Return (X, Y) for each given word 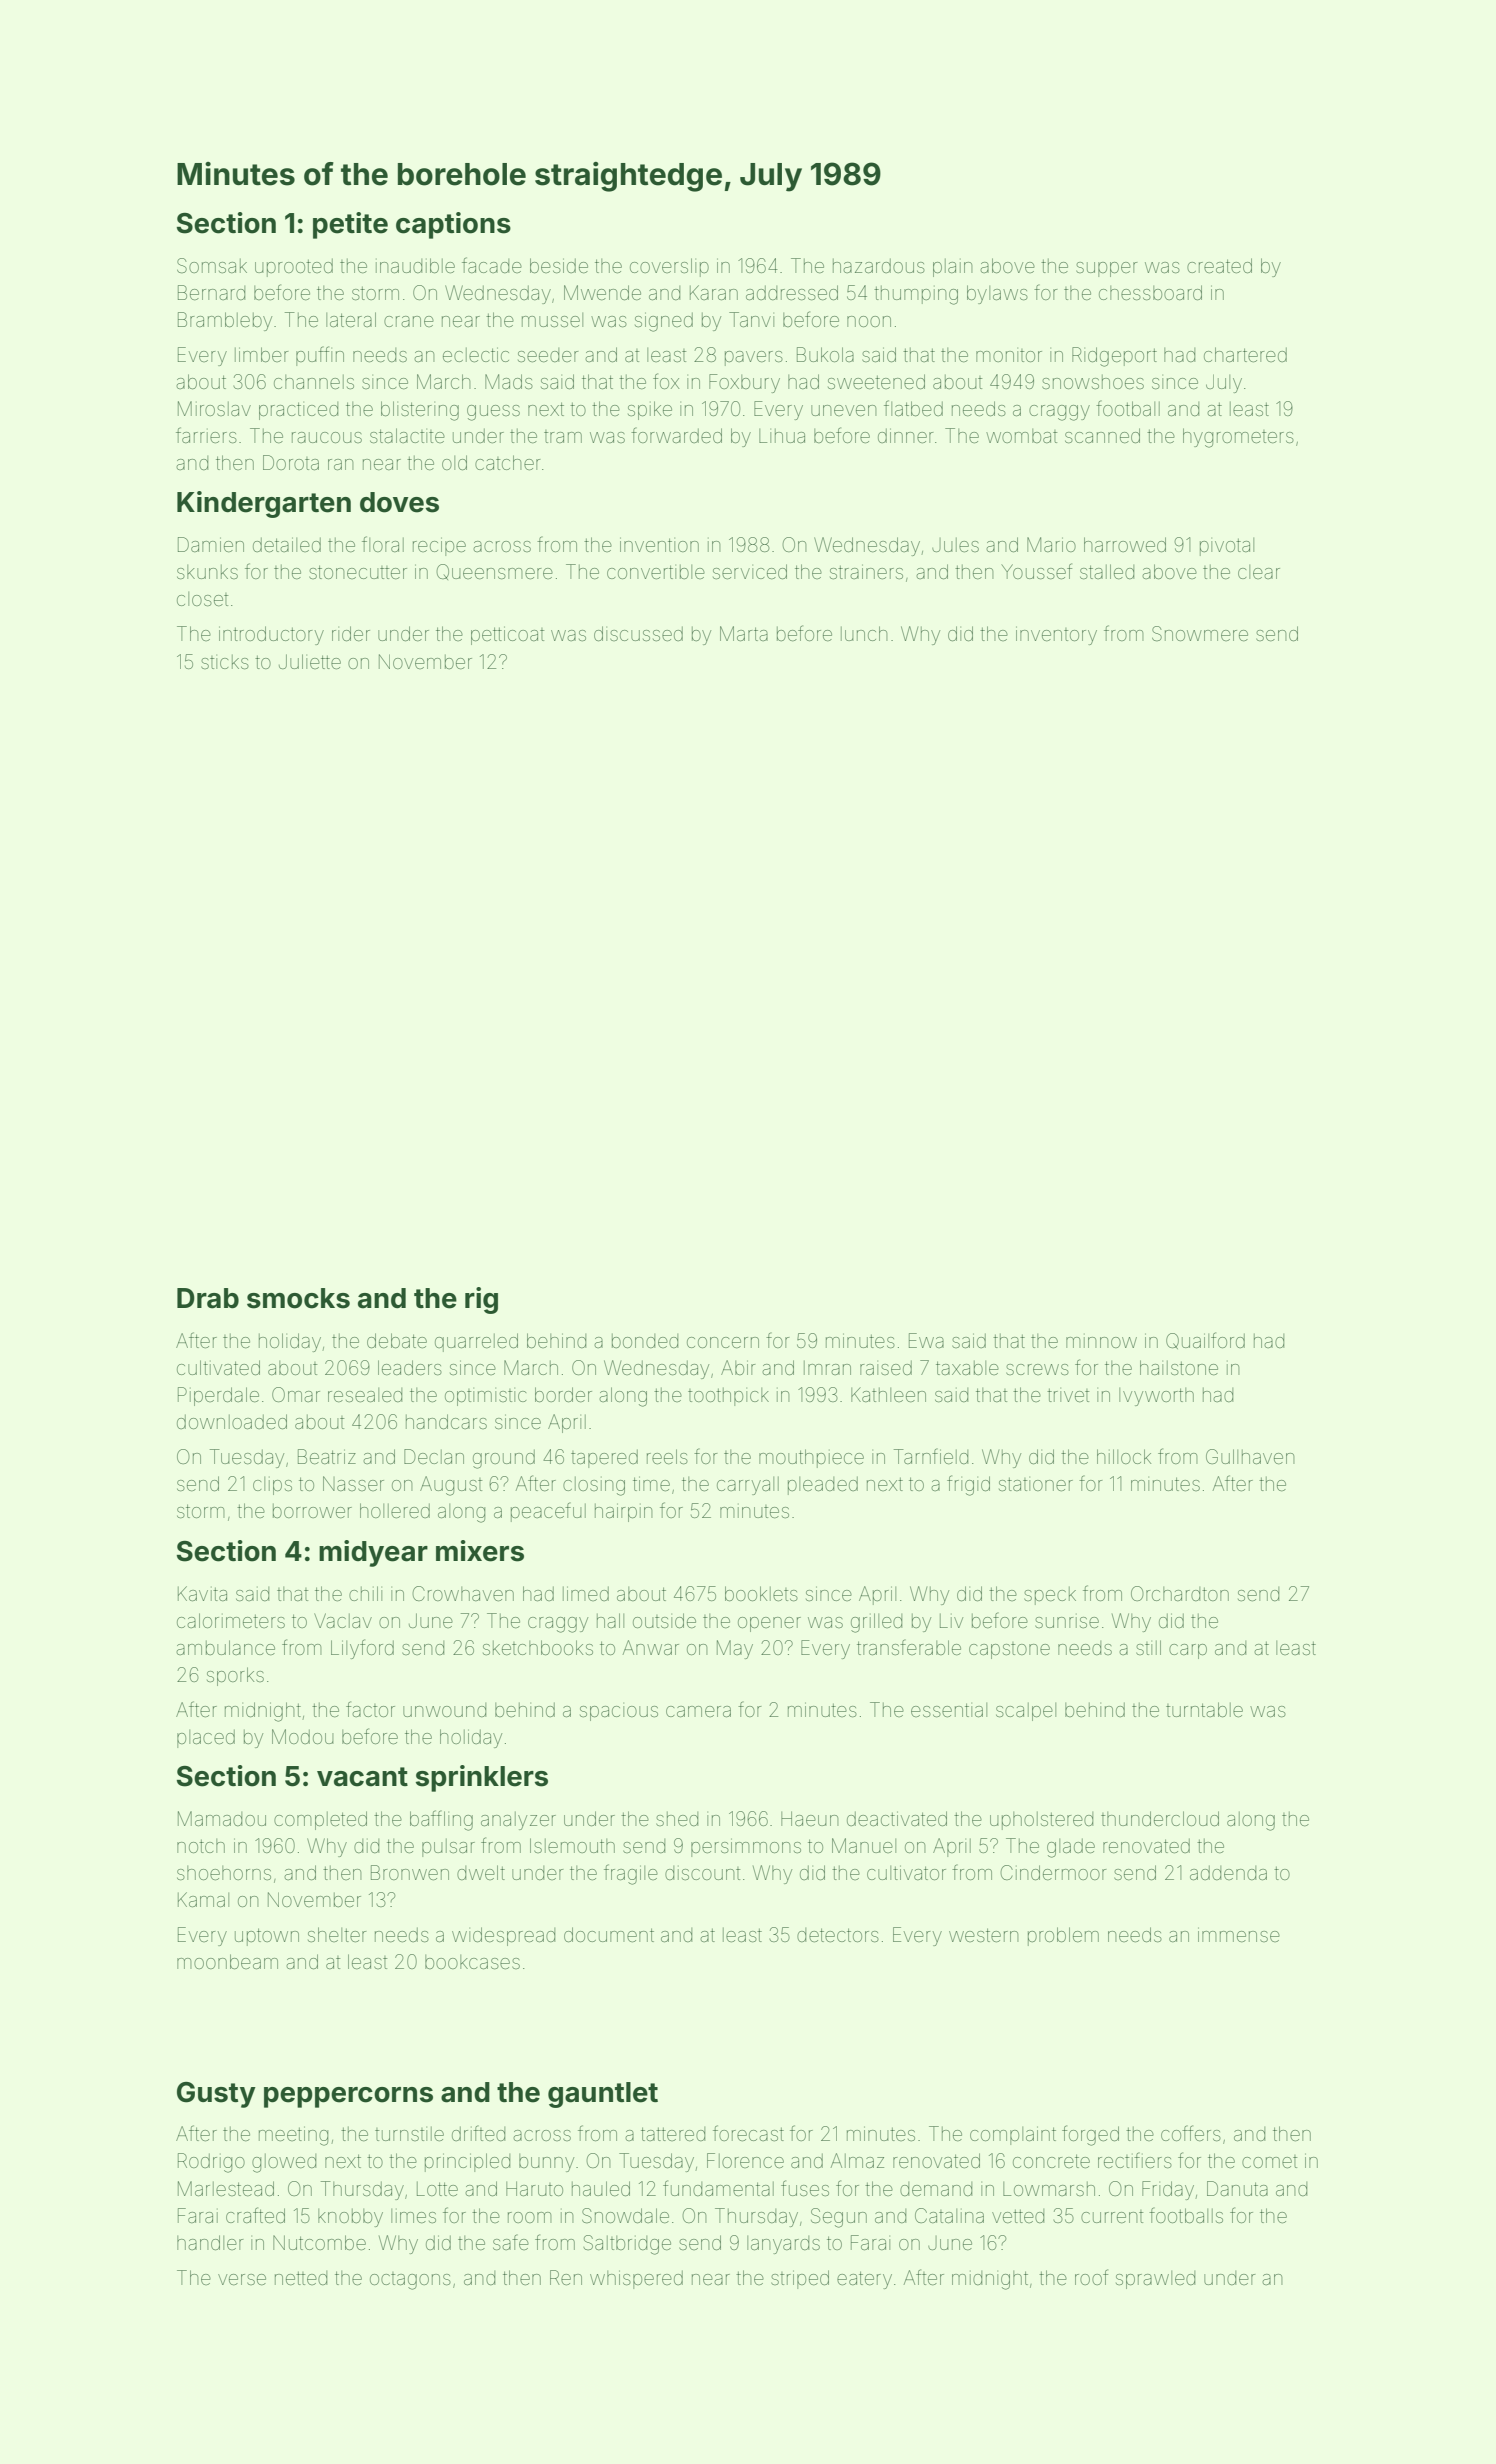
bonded (645, 1341)
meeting (293, 2136)
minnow (1101, 1342)
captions (453, 225)
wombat (1021, 436)
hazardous (879, 266)
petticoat (507, 635)
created (1219, 265)
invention (659, 544)
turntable (1204, 1709)
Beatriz (327, 1456)
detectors (838, 1935)
